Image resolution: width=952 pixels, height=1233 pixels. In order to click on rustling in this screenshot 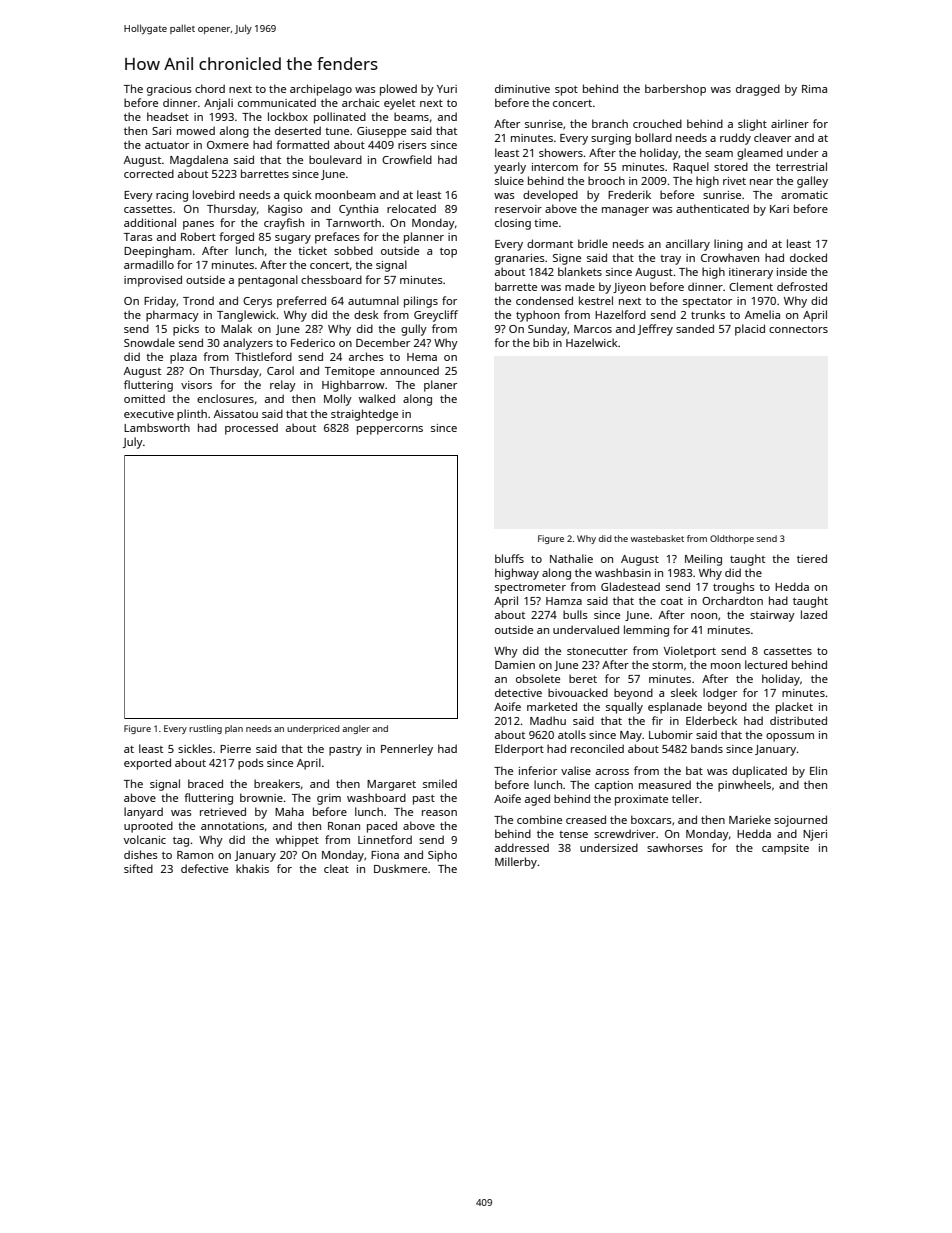, I will do `click(205, 729)`.
